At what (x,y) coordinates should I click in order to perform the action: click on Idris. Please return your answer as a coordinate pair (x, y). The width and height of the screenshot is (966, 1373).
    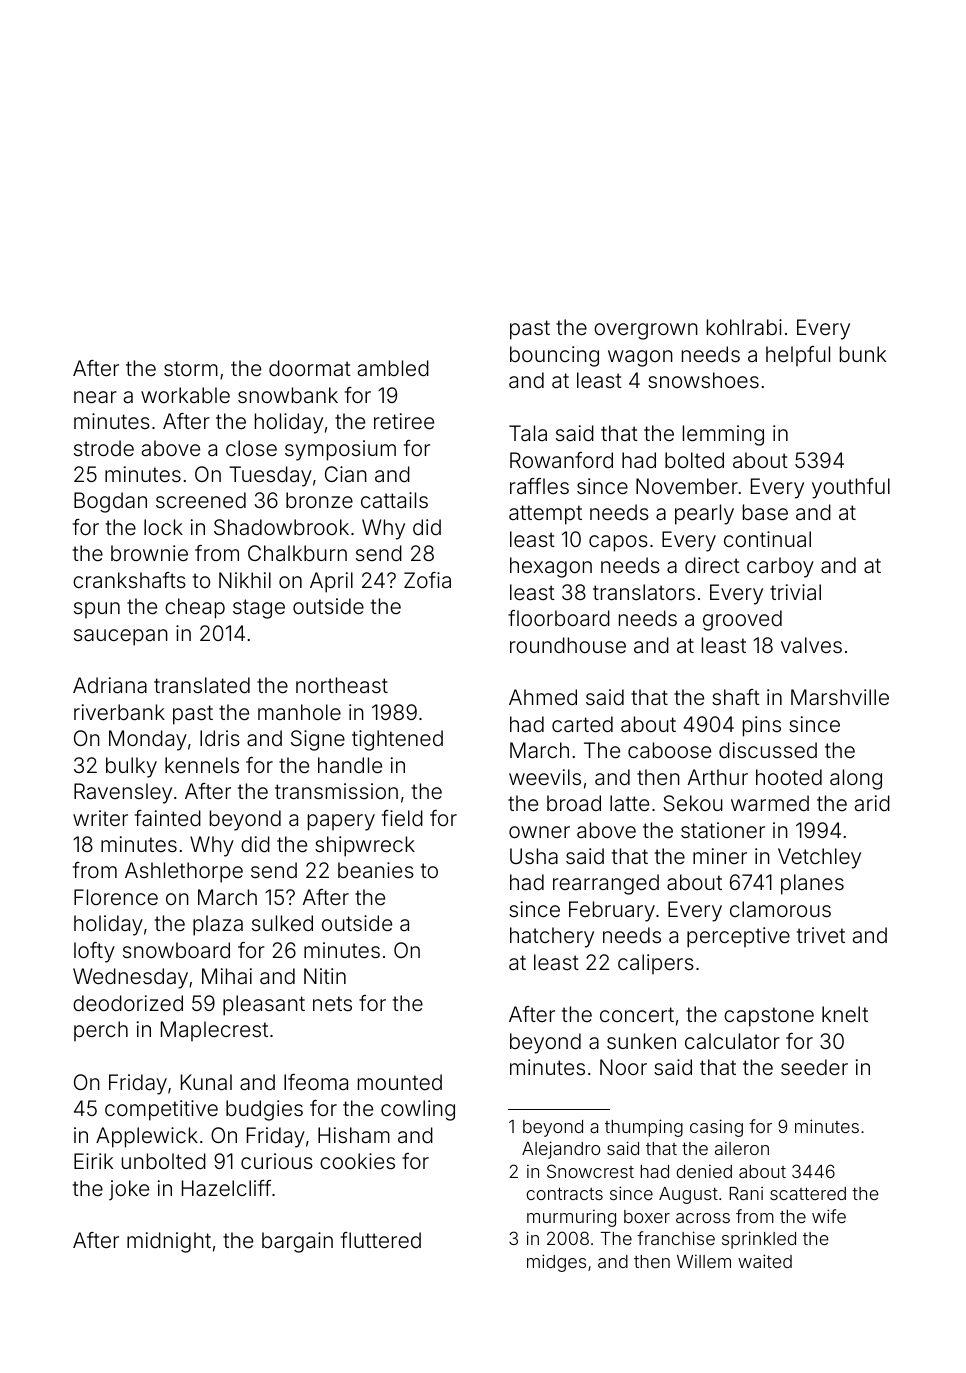
    Looking at the image, I should click on (220, 738).
